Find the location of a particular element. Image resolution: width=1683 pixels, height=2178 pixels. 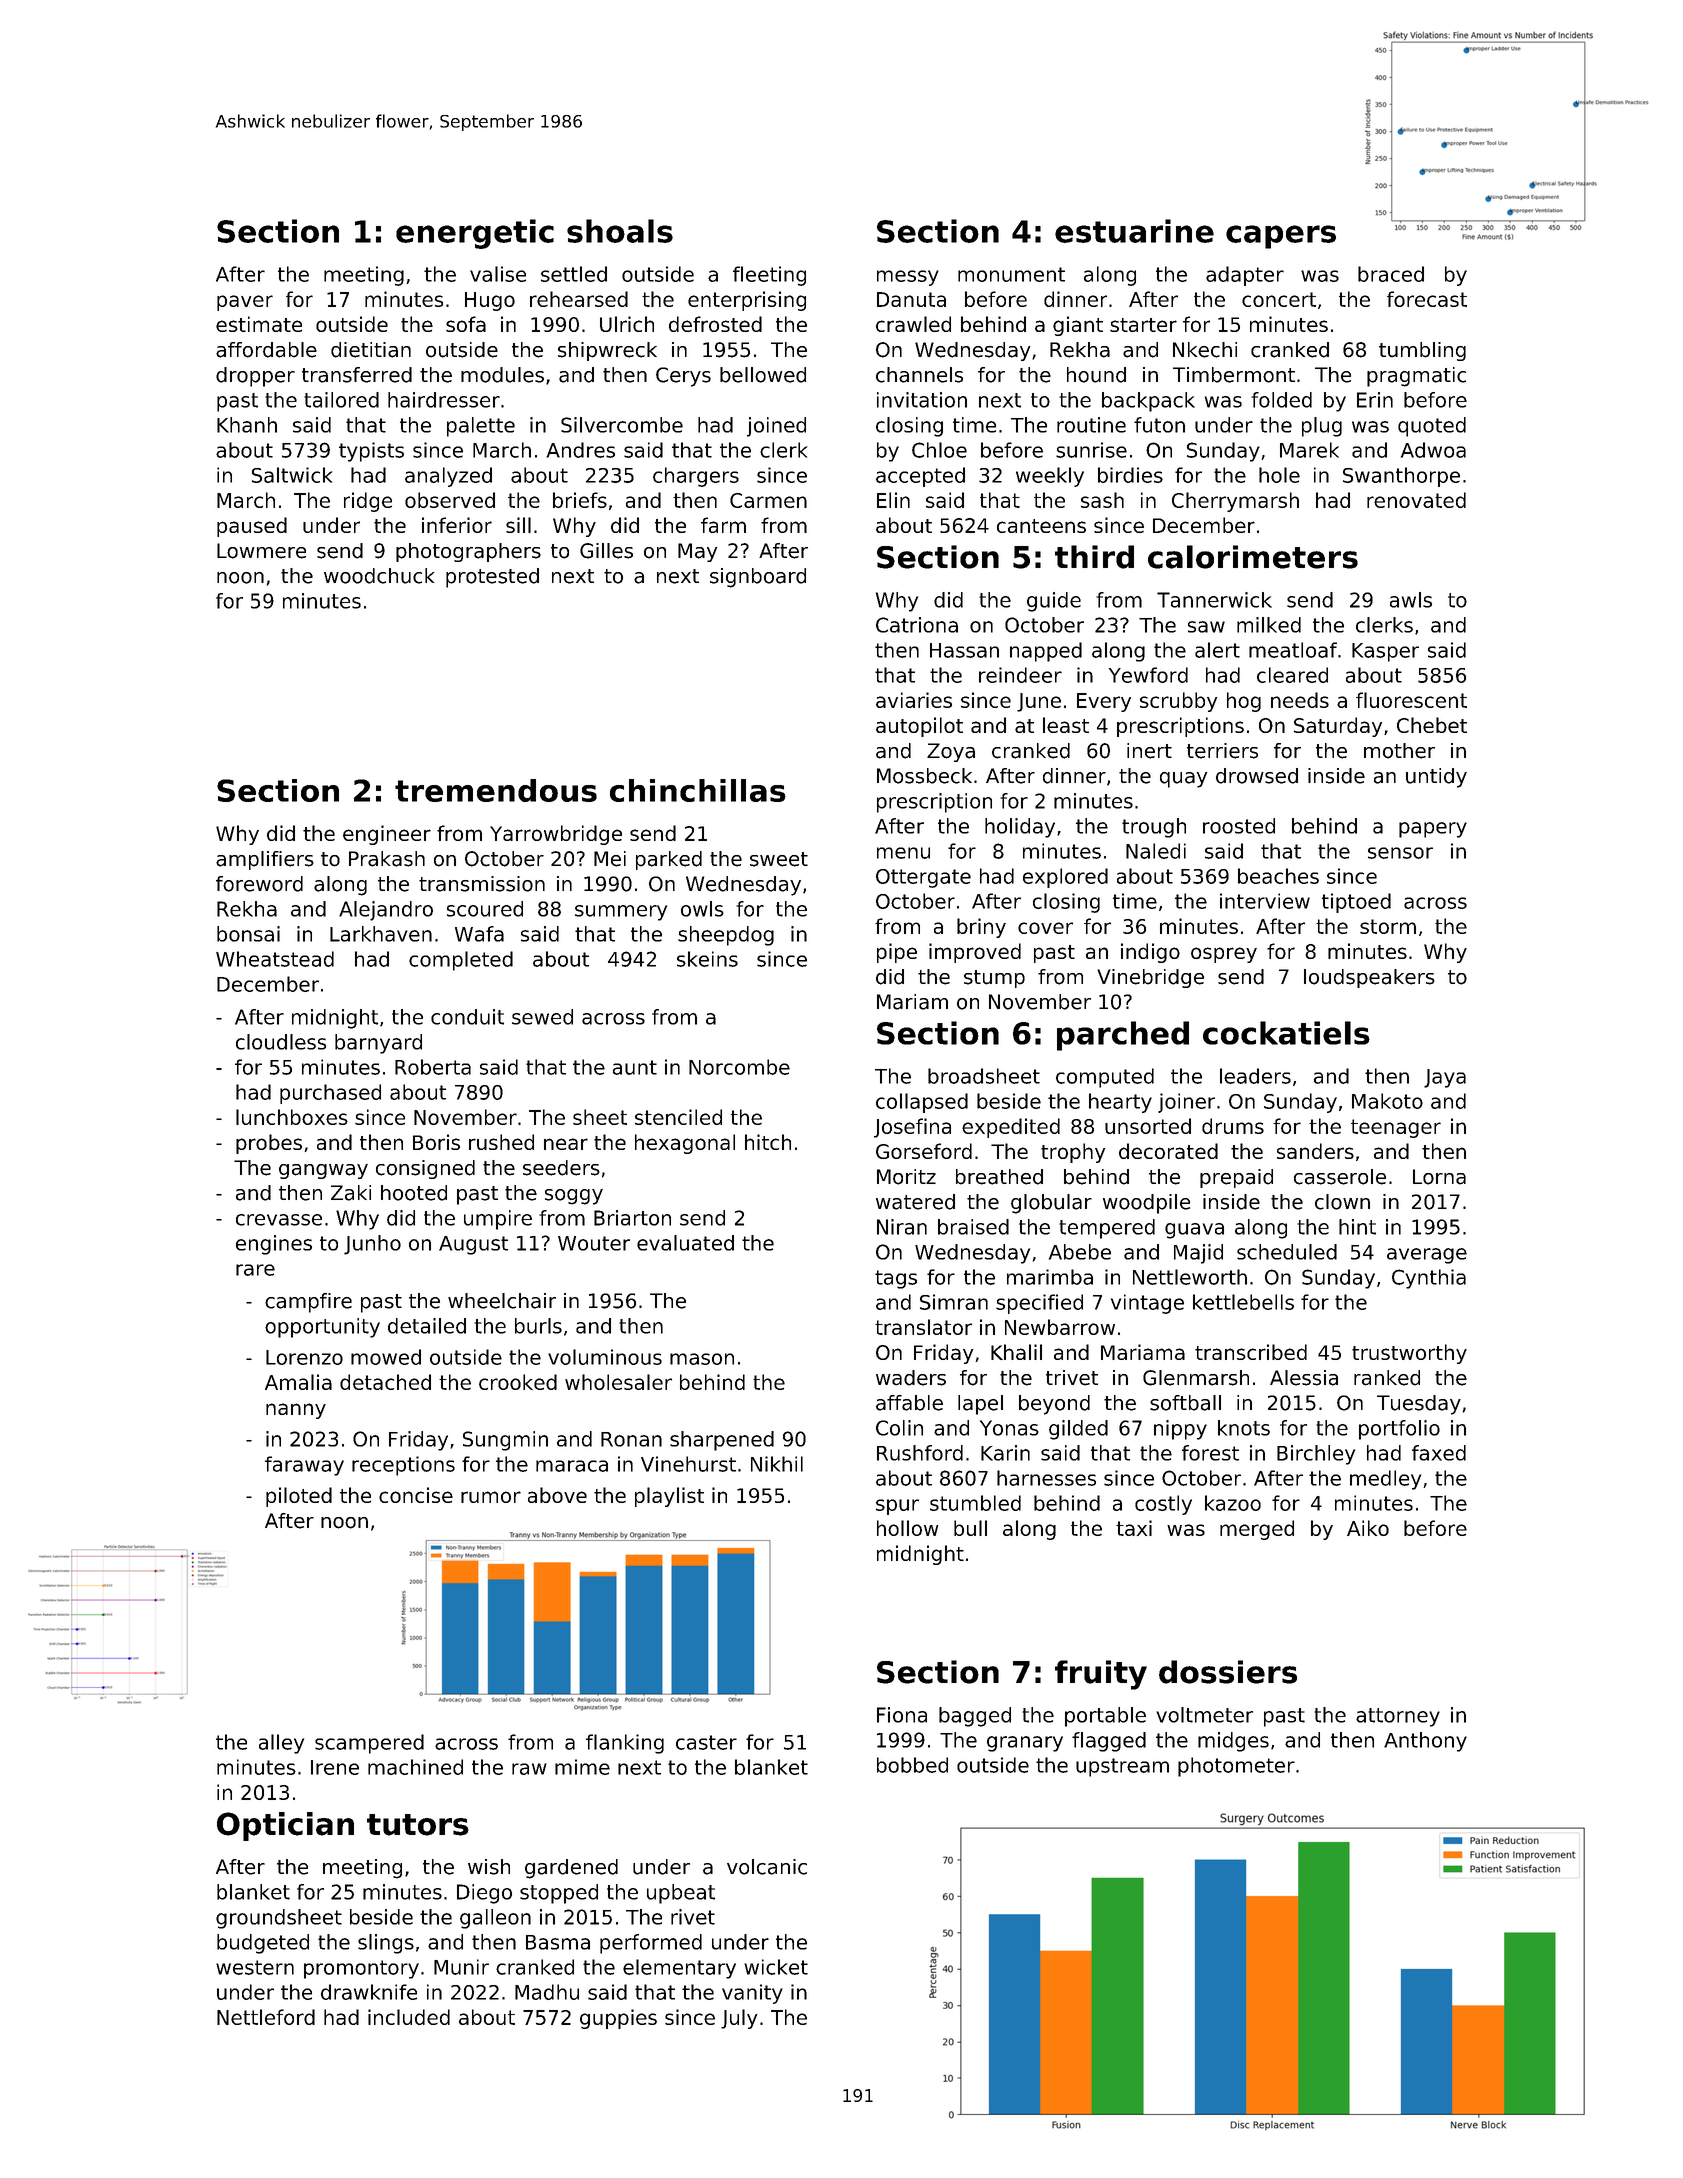

sheepdog is located at coordinates (726, 936).
